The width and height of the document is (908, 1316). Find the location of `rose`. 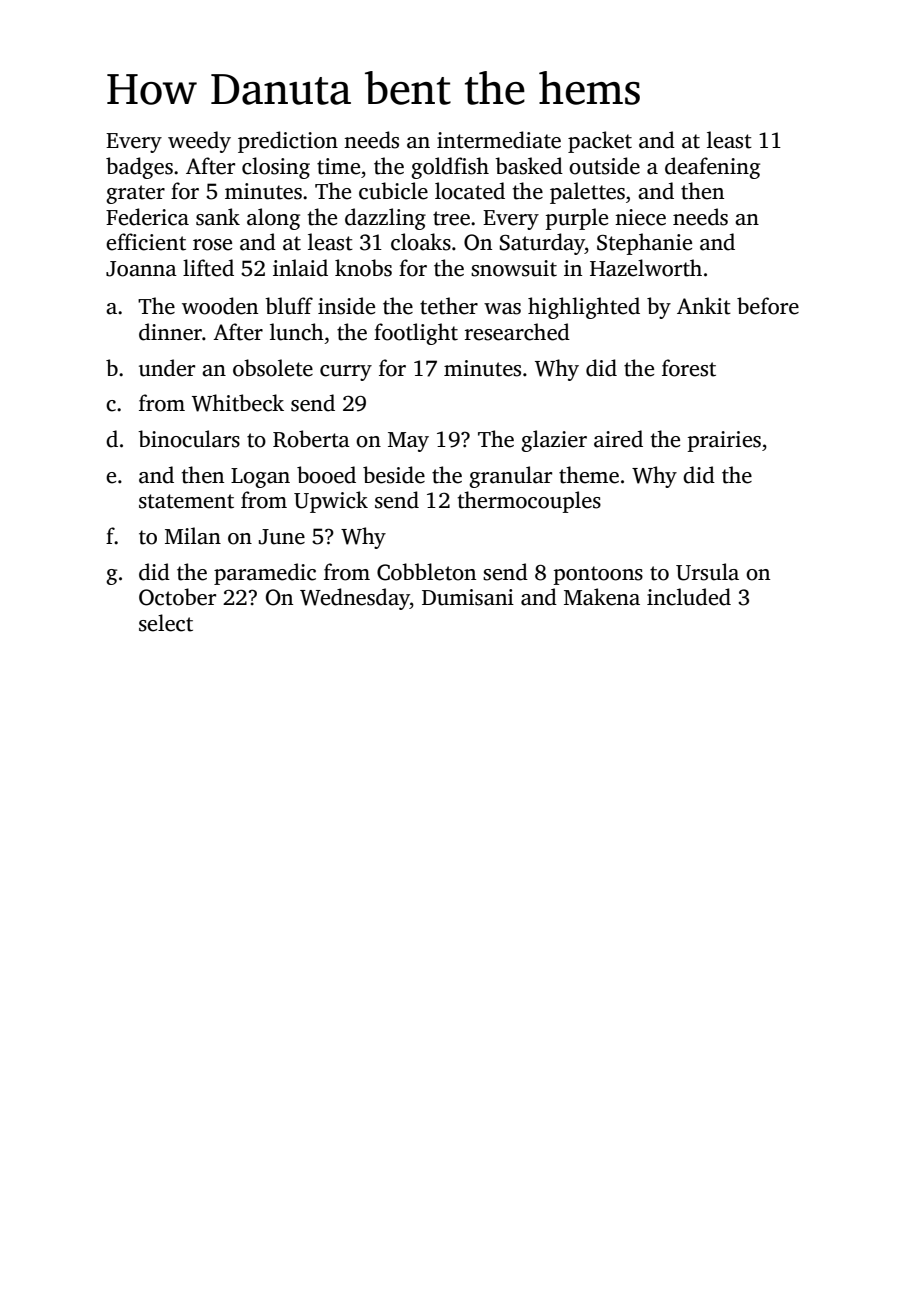

rose is located at coordinates (212, 245).
